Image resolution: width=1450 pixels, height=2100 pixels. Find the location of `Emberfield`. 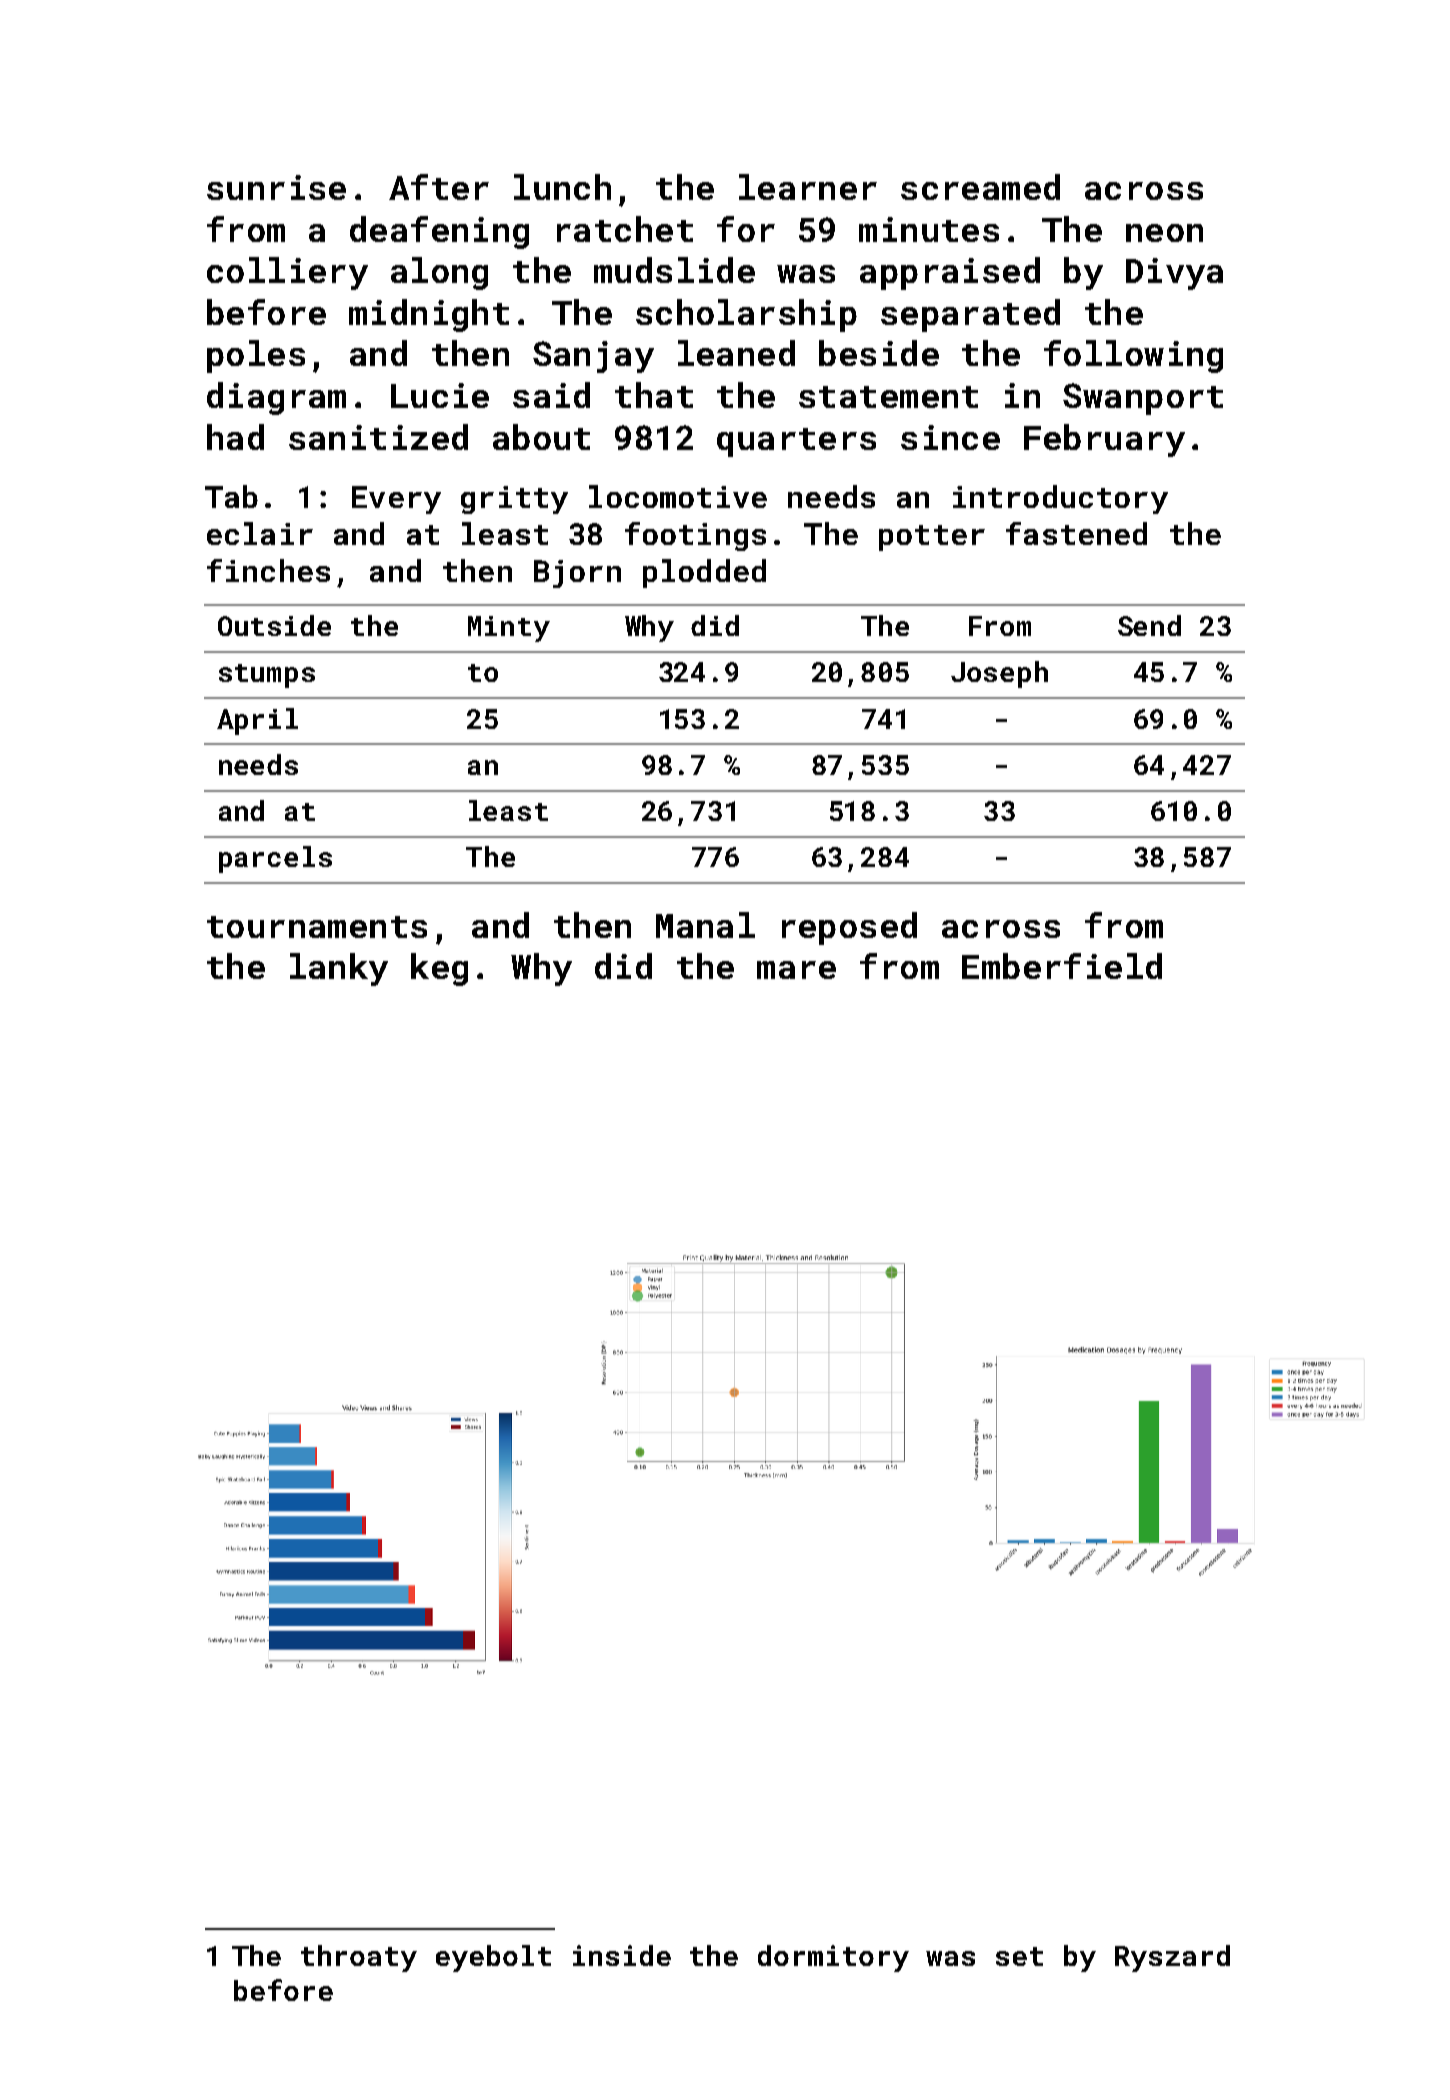

Emberfield is located at coordinates (1062, 966).
